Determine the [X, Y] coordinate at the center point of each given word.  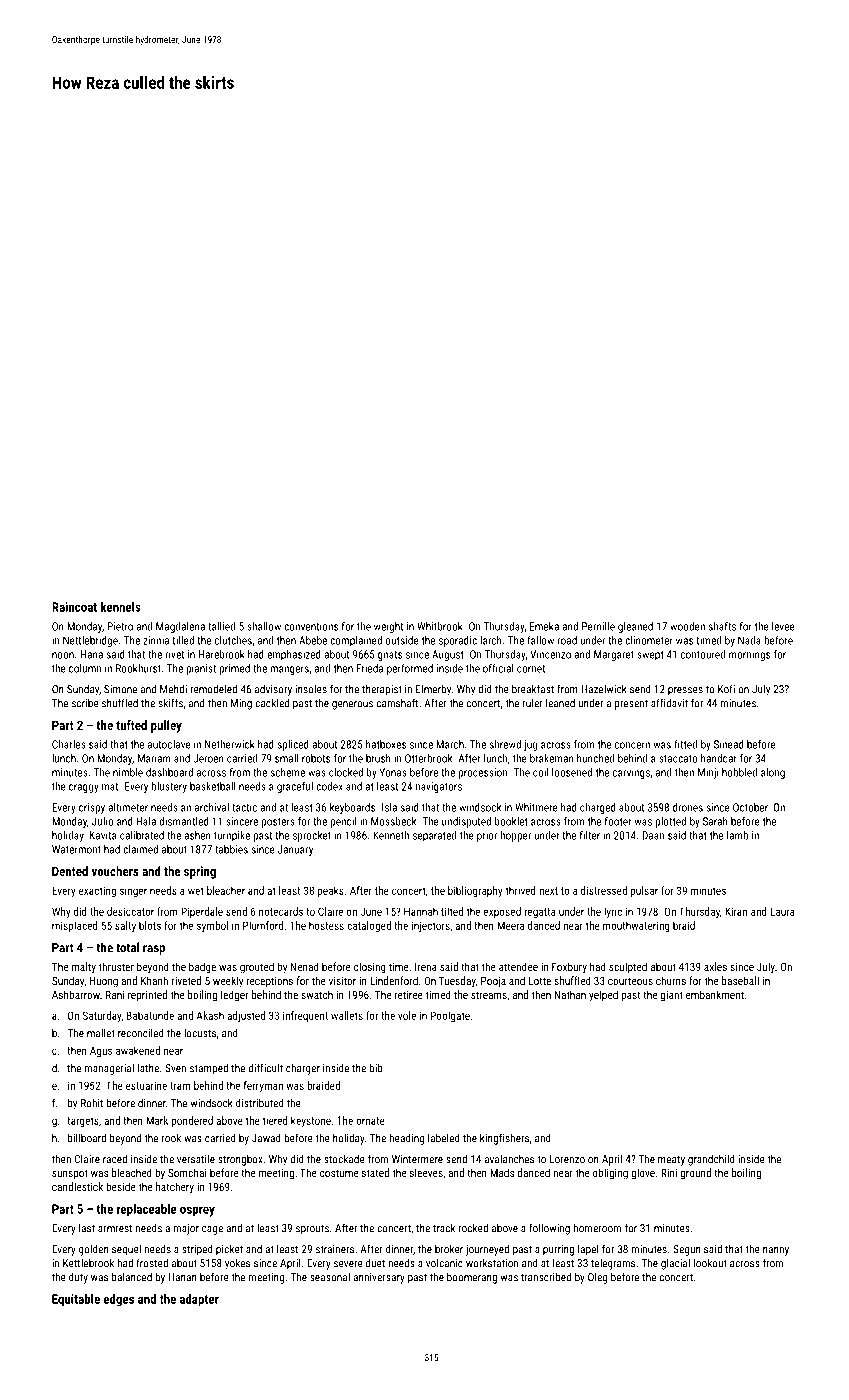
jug [530, 745]
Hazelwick [604, 689]
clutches [233, 640]
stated [375, 1172]
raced [115, 1159]
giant [672, 996]
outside [402, 640]
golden [94, 1250]
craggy [84, 788]
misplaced [75, 926]
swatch [317, 994]
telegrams [613, 1264]
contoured [703, 654]
